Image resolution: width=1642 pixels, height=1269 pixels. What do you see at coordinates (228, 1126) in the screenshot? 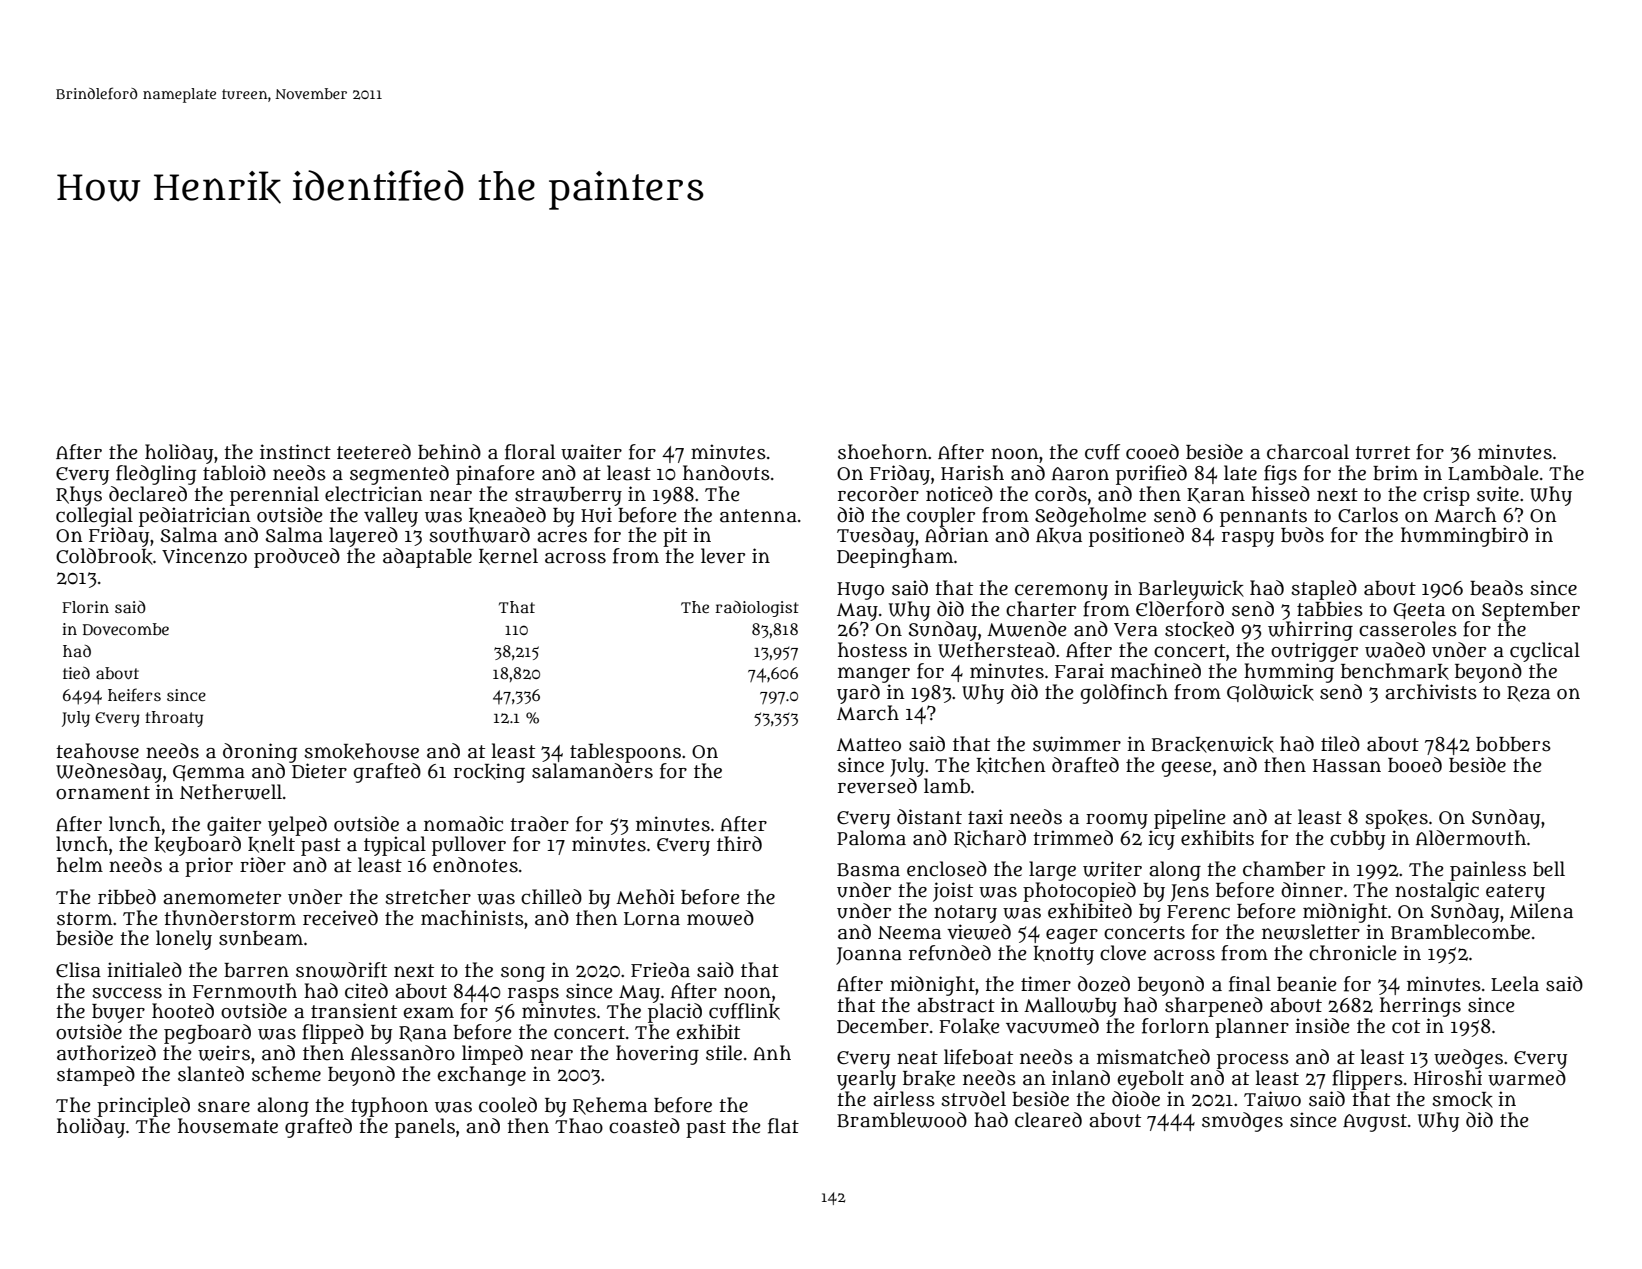
I see `housemate` at bounding box center [228, 1126].
